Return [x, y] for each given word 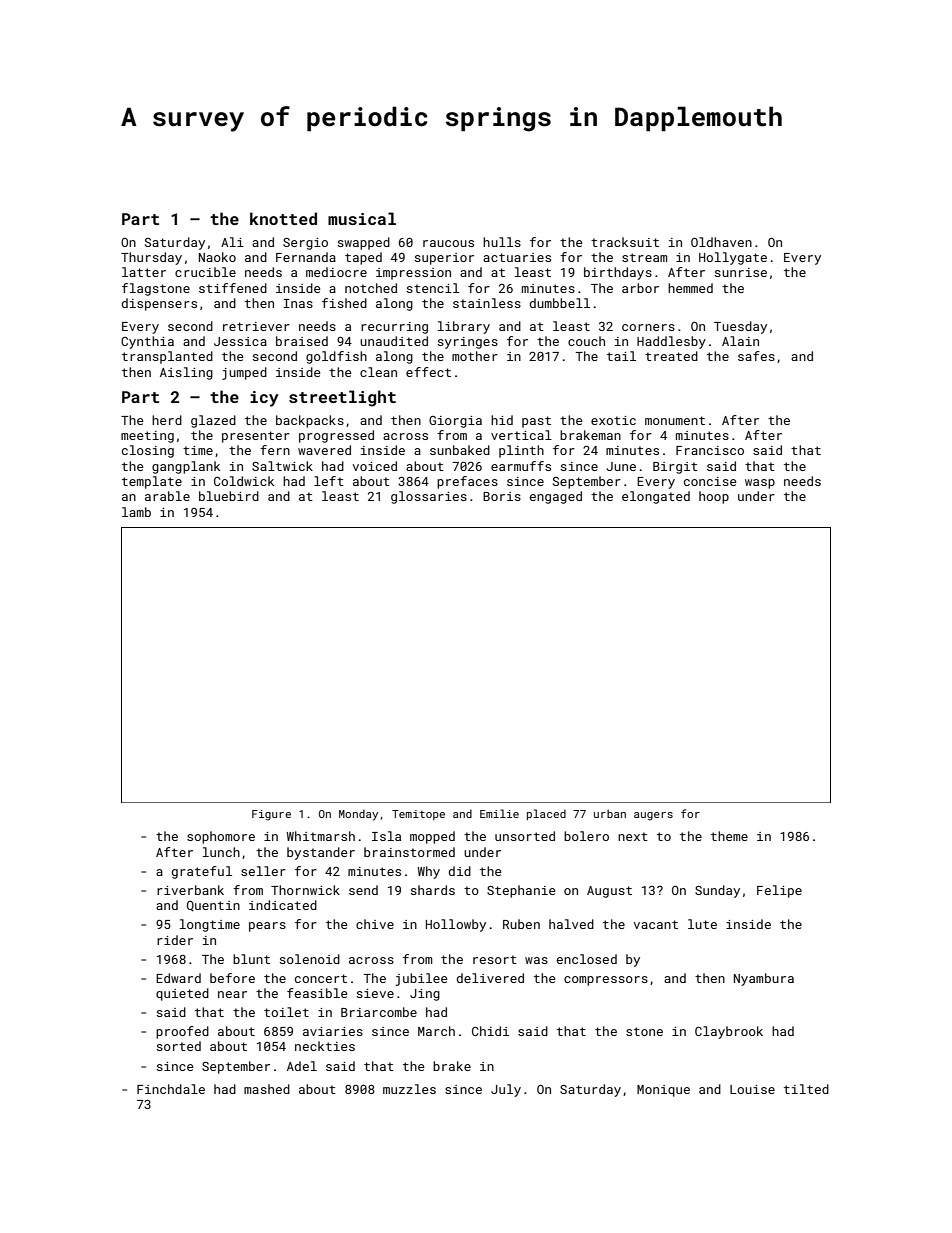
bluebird [229, 496]
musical [362, 218]
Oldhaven [721, 242]
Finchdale [171, 1089]
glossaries [429, 497]
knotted [283, 218]
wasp [760, 484]
